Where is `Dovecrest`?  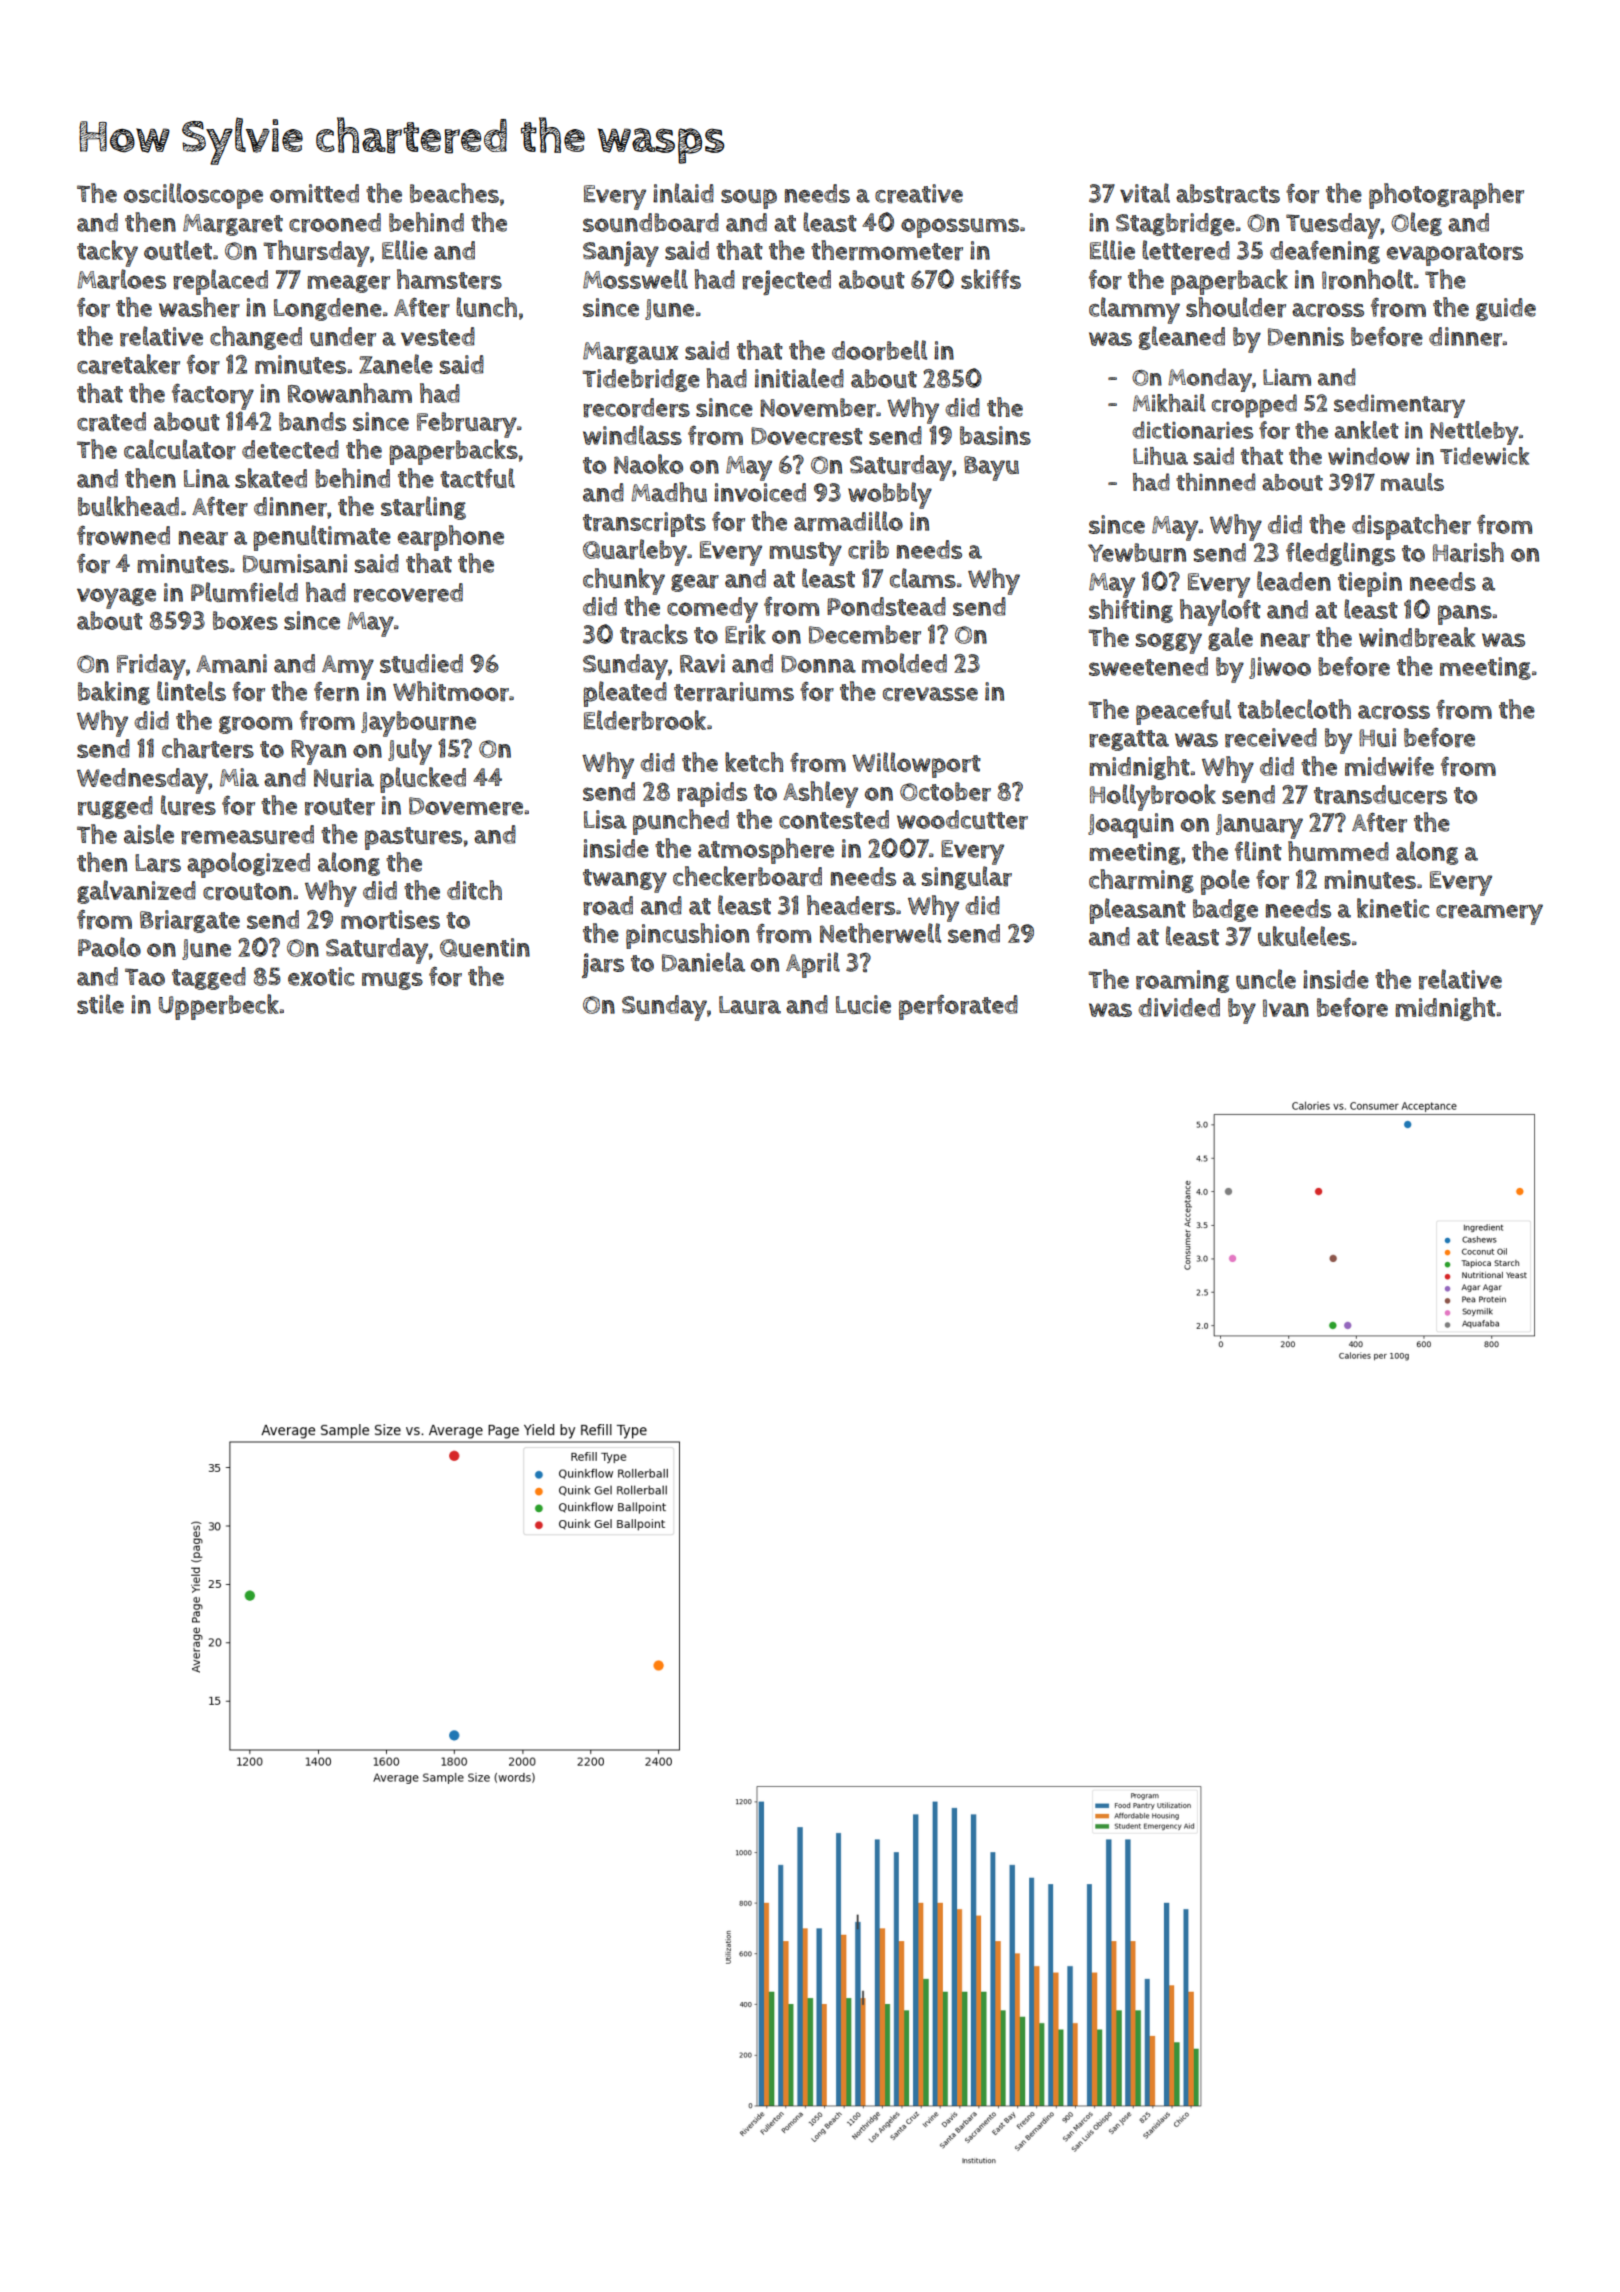
Dovecrest is located at coordinates (807, 436).
